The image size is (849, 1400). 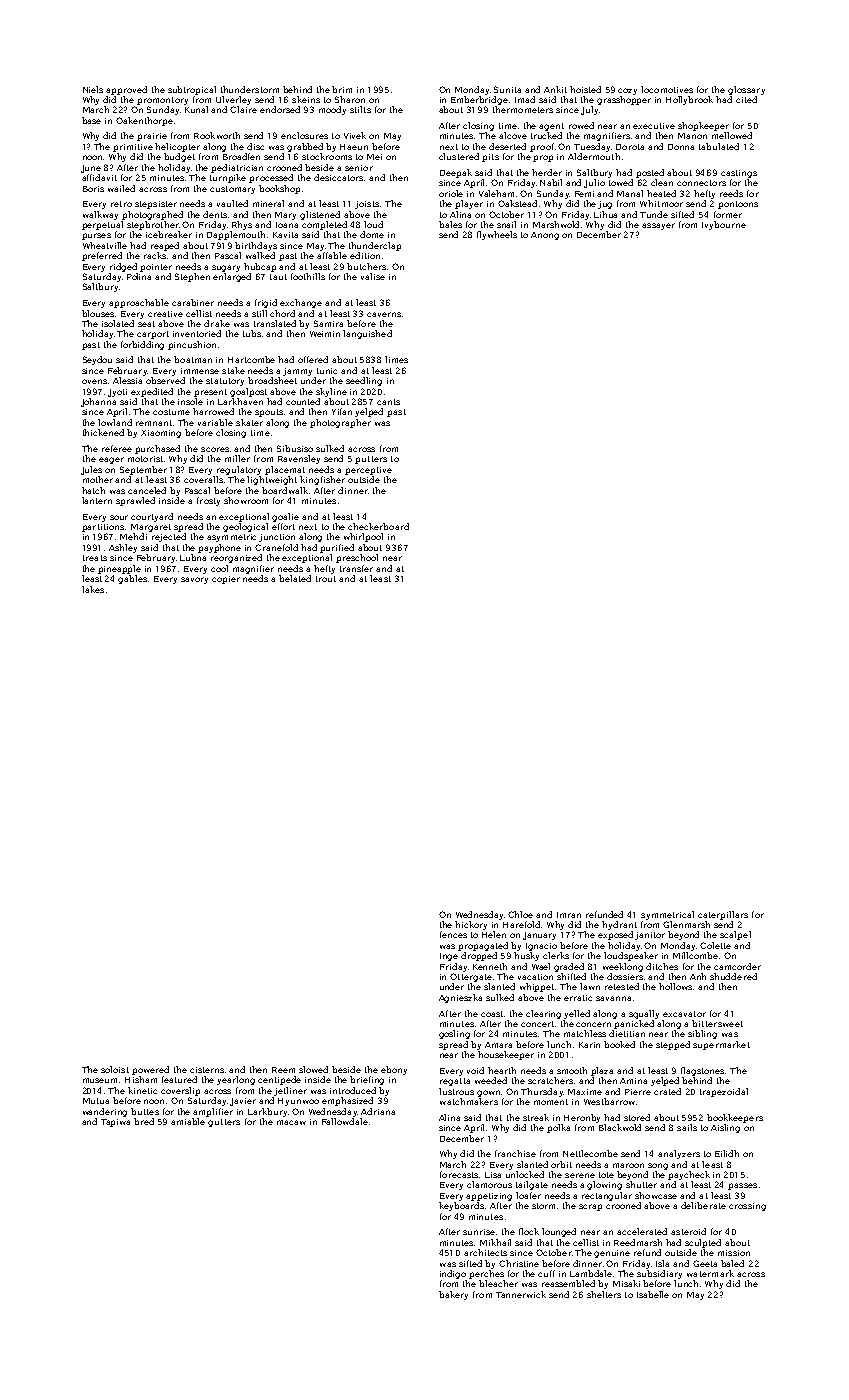 I want to click on connectors, so click(x=701, y=183).
